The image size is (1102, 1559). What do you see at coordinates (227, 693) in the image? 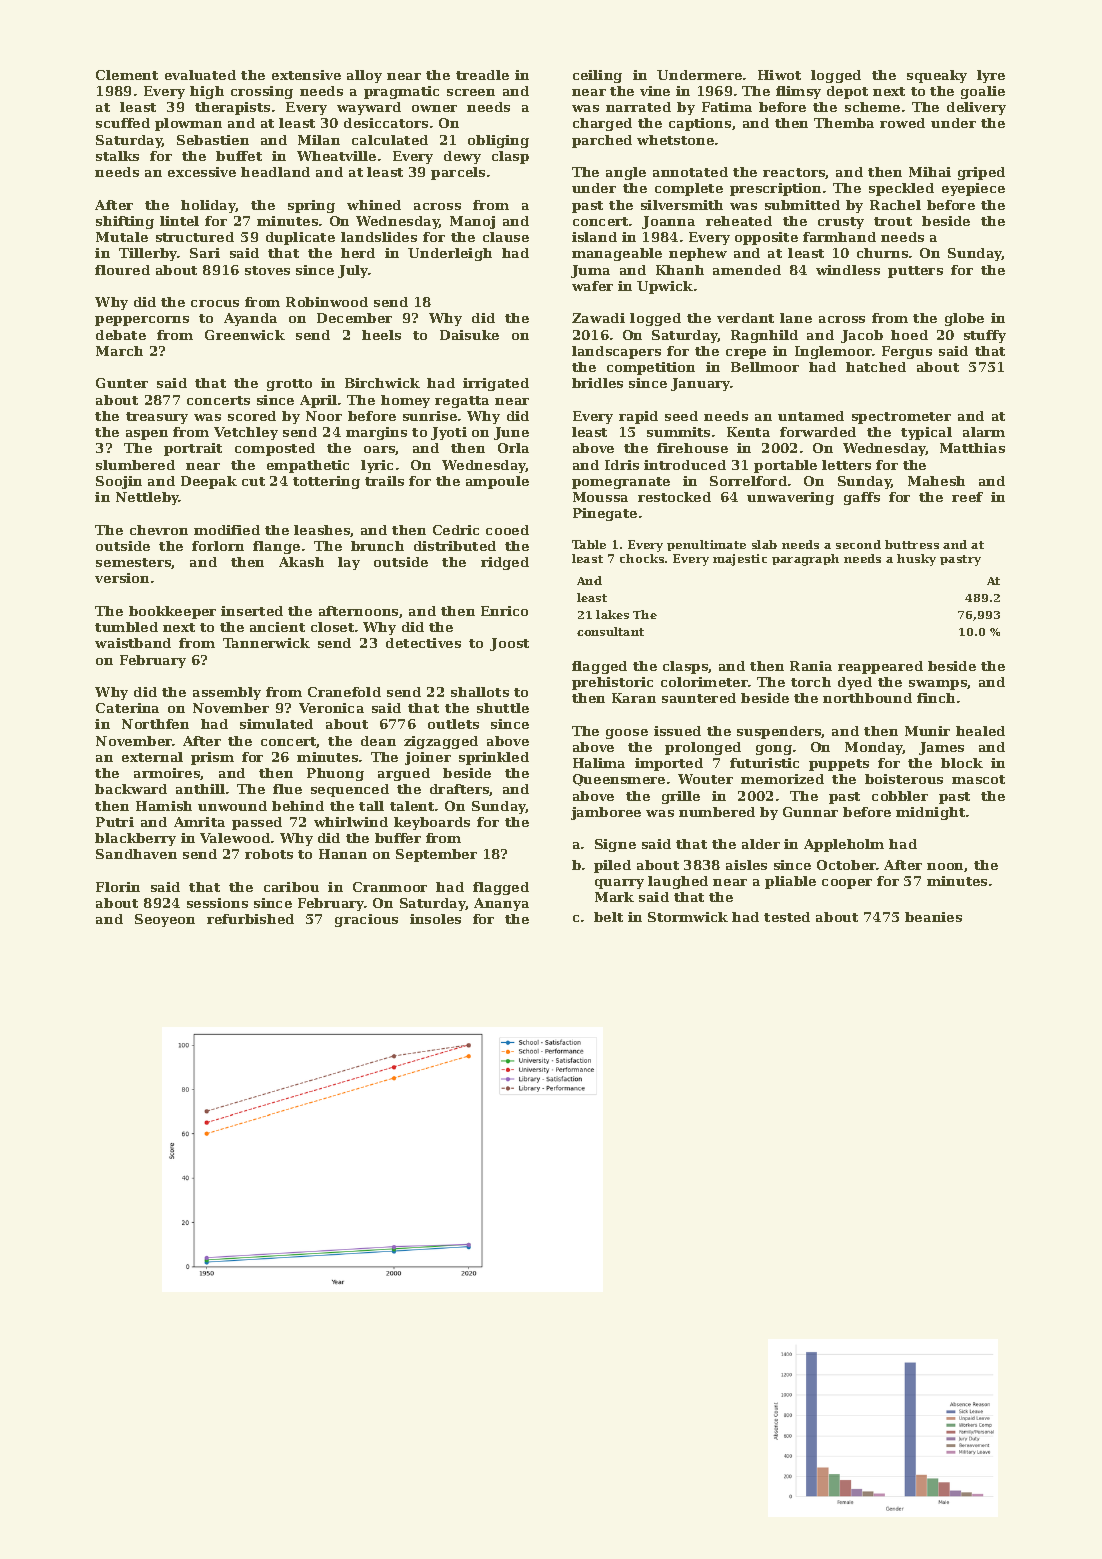
I see `assembly` at bounding box center [227, 693].
